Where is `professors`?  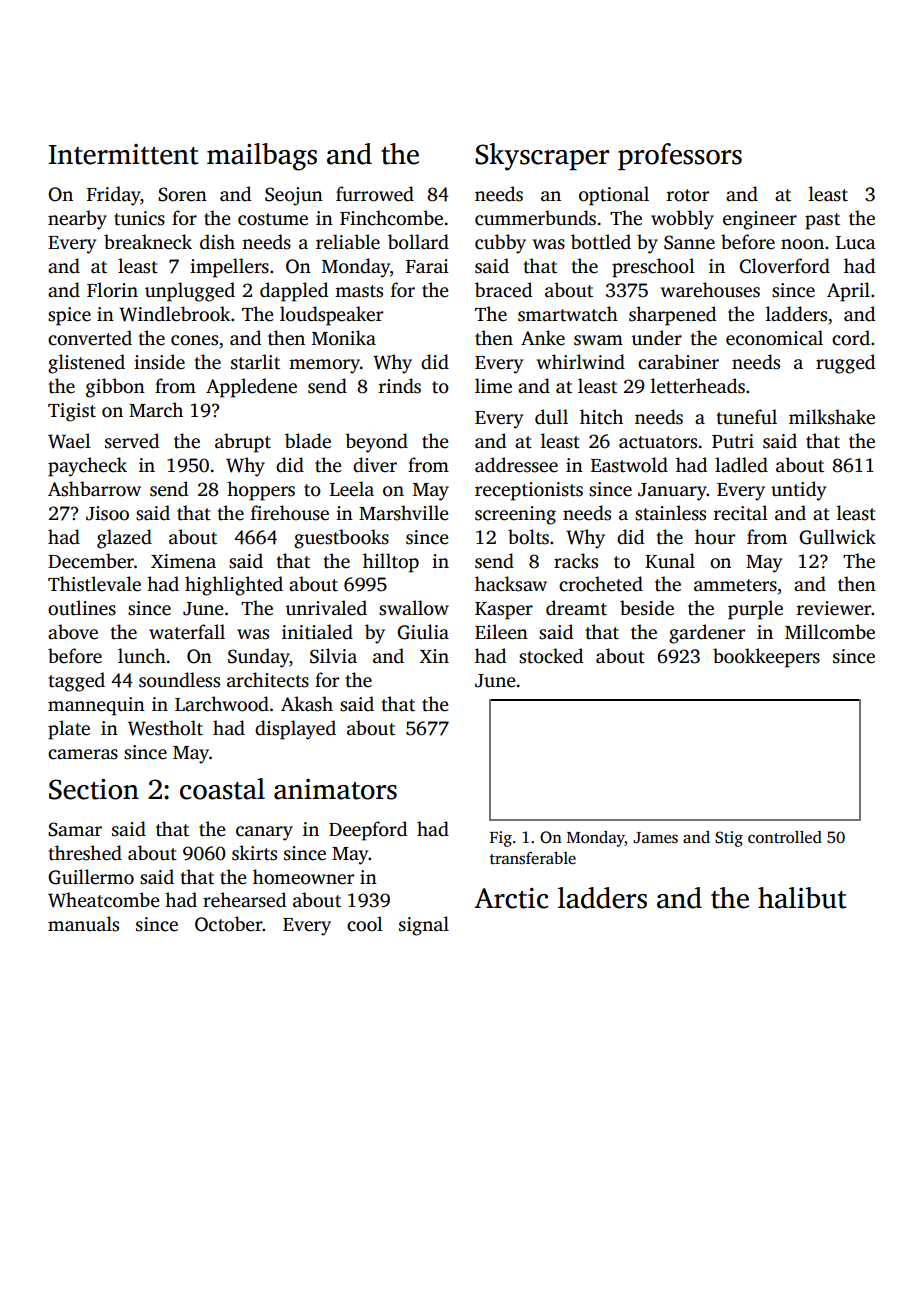 professors is located at coordinates (680, 156).
